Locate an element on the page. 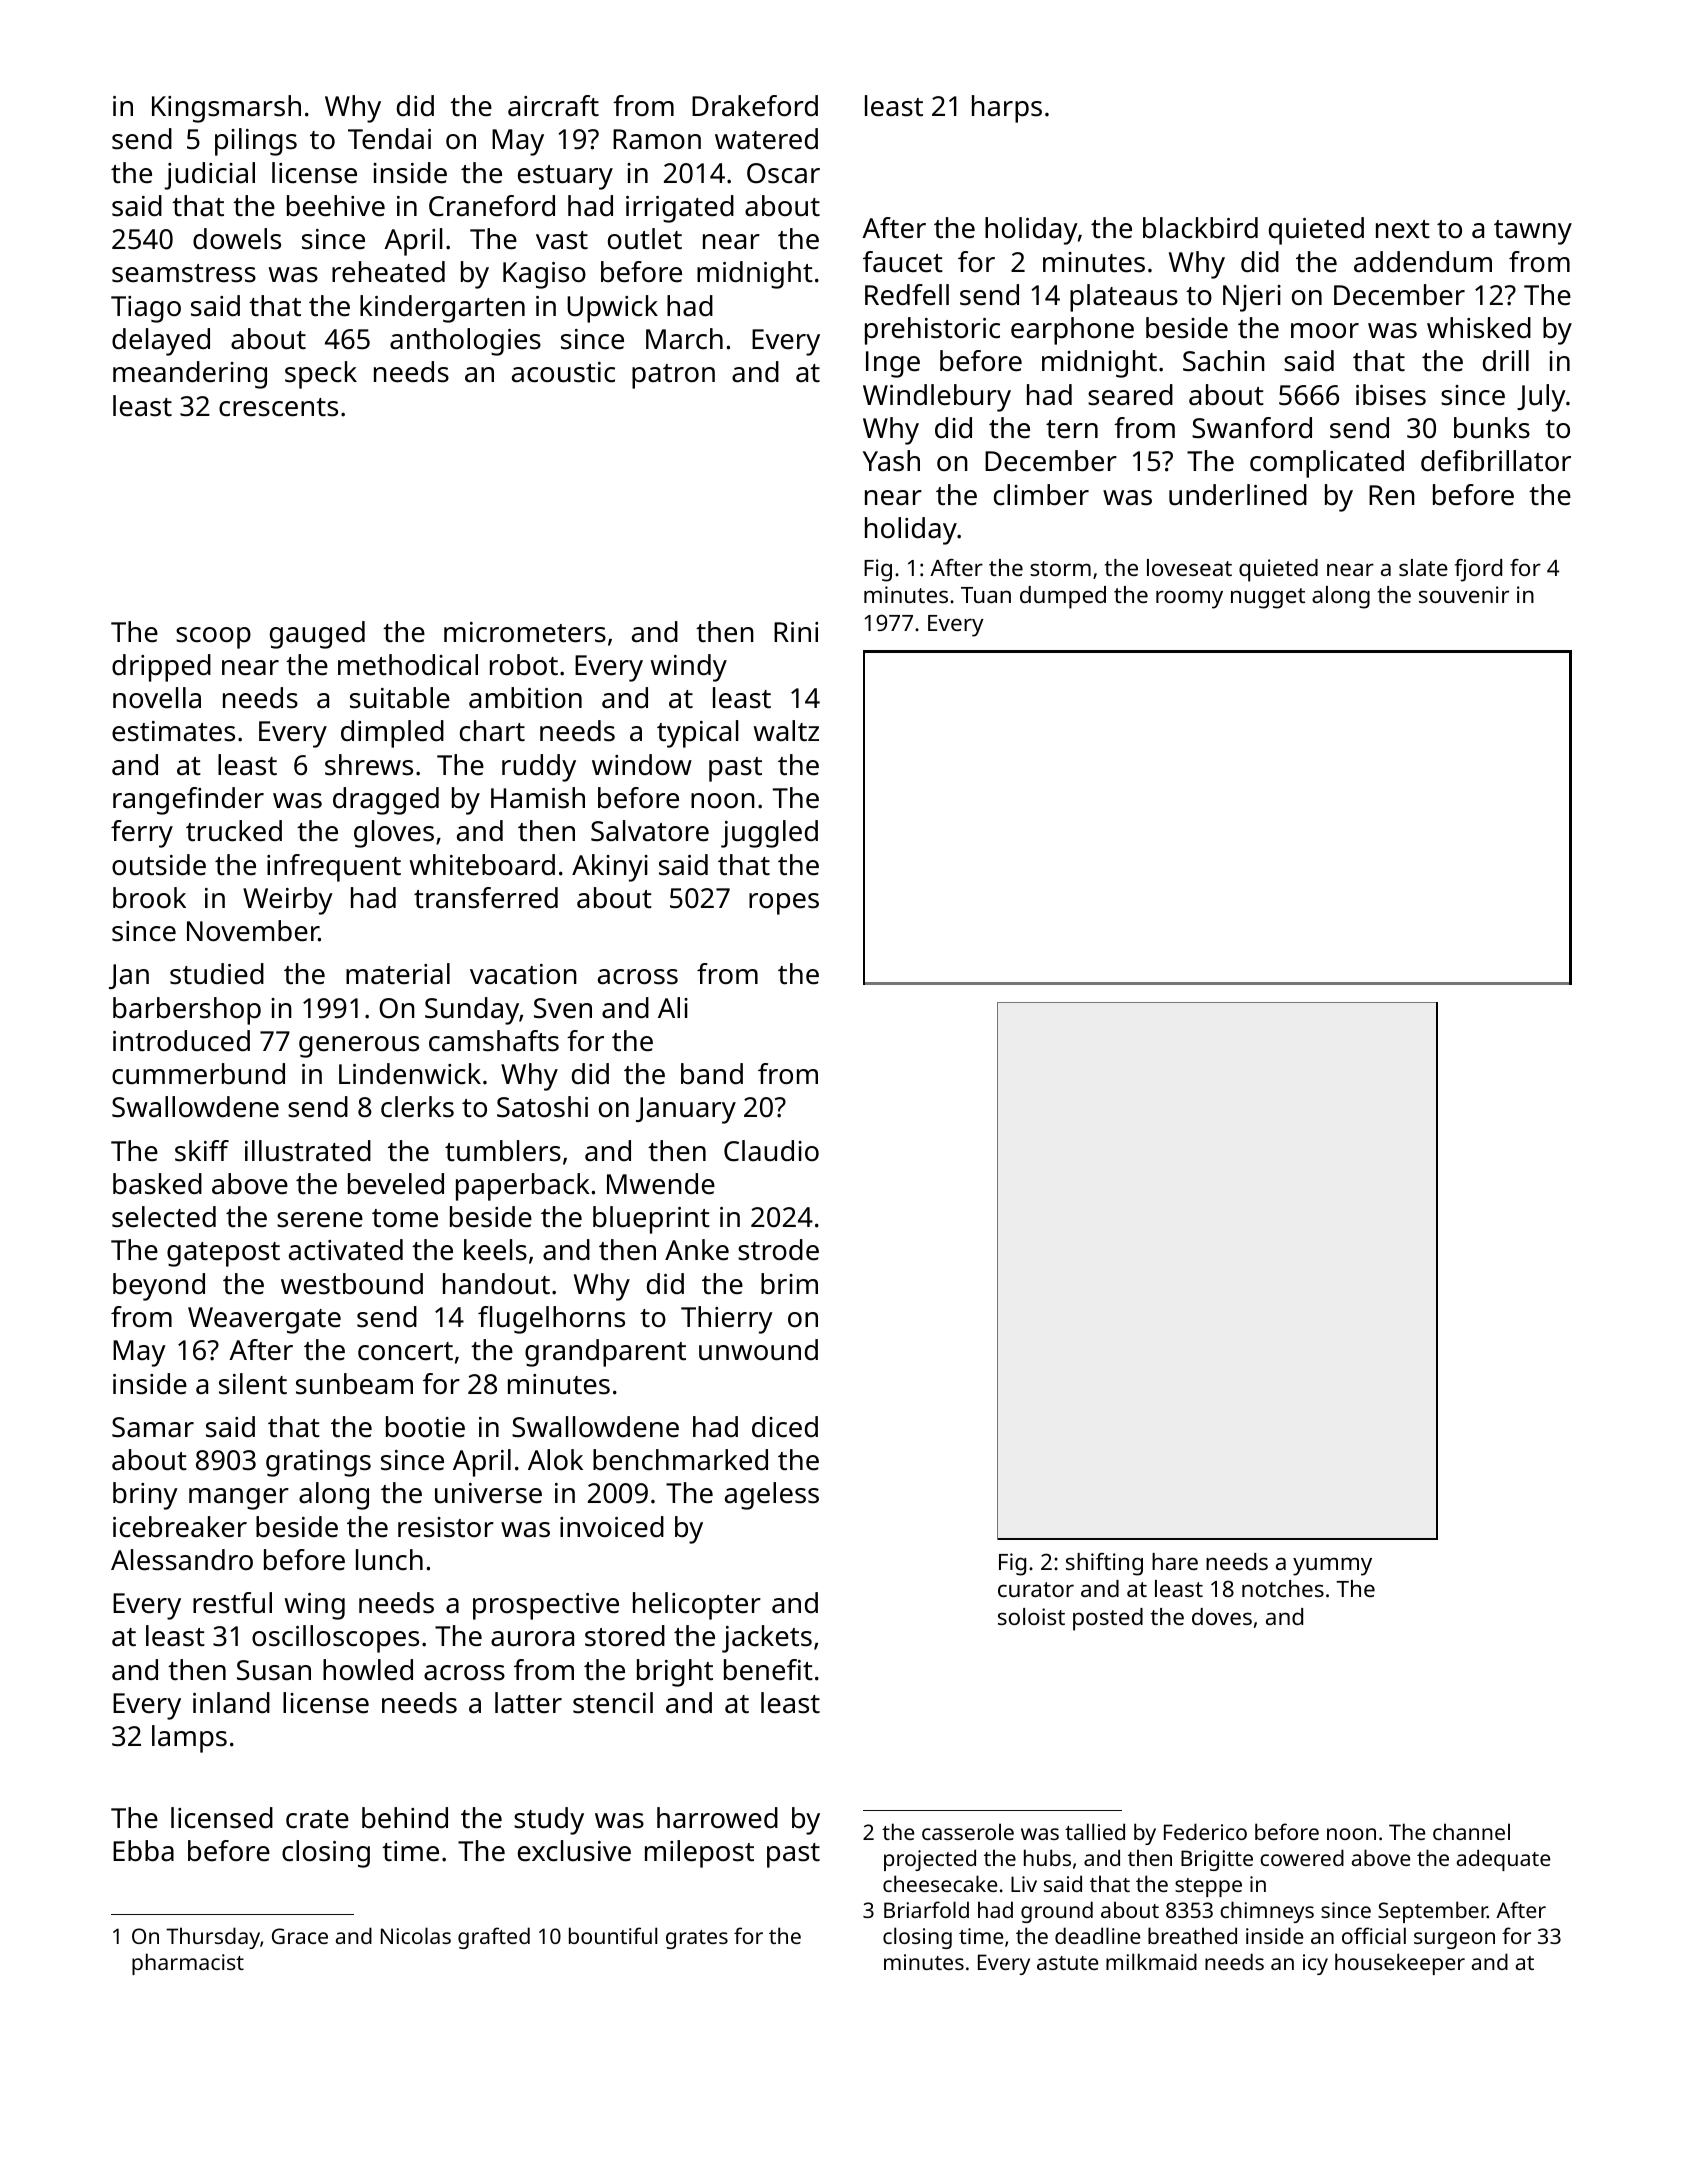 The image size is (1683, 2178). harps is located at coordinates (1007, 109).
